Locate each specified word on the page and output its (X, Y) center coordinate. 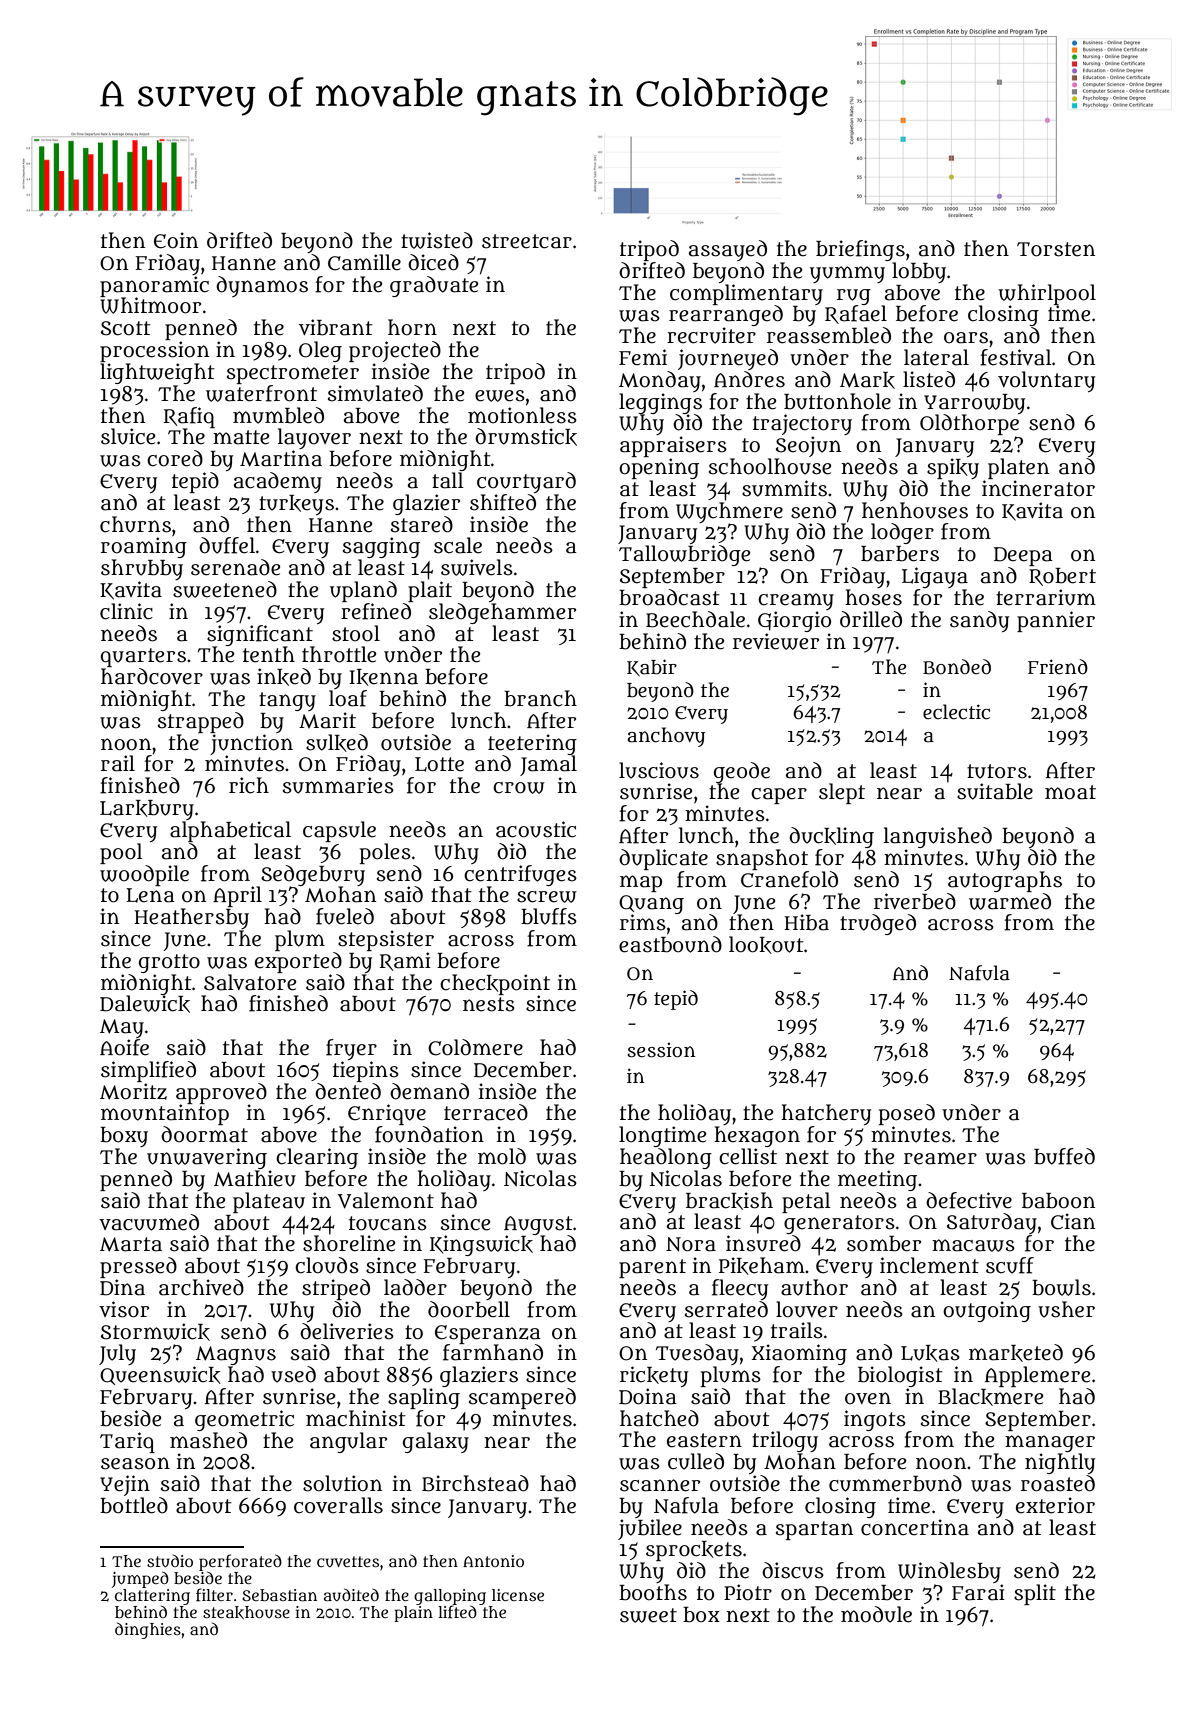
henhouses (915, 510)
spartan (814, 1530)
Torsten (1056, 249)
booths (653, 1592)
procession (154, 351)
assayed (728, 250)
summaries (338, 785)
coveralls (338, 1505)
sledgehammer (502, 613)
